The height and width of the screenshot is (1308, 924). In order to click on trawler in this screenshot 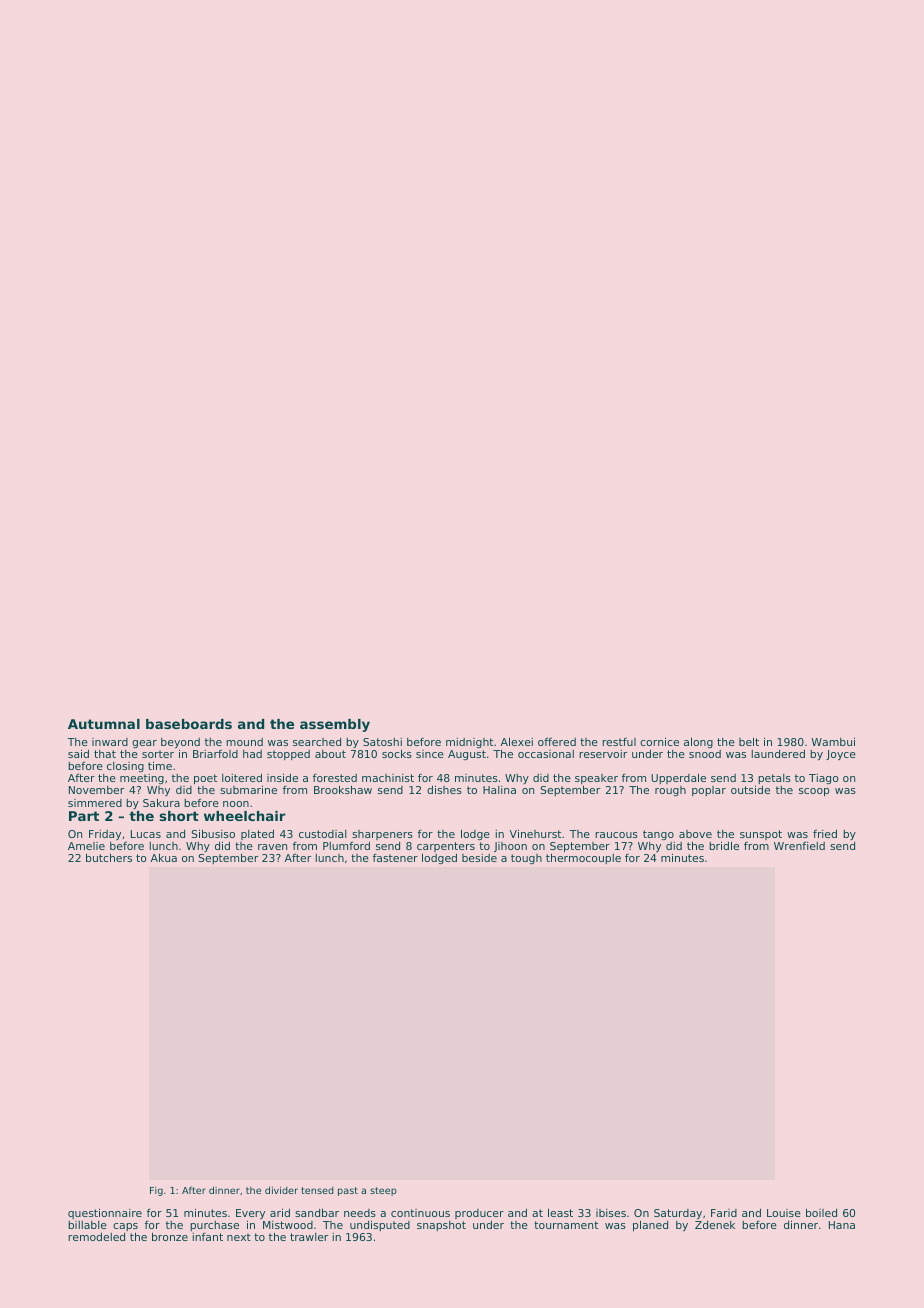, I will do `click(309, 1237)`.
